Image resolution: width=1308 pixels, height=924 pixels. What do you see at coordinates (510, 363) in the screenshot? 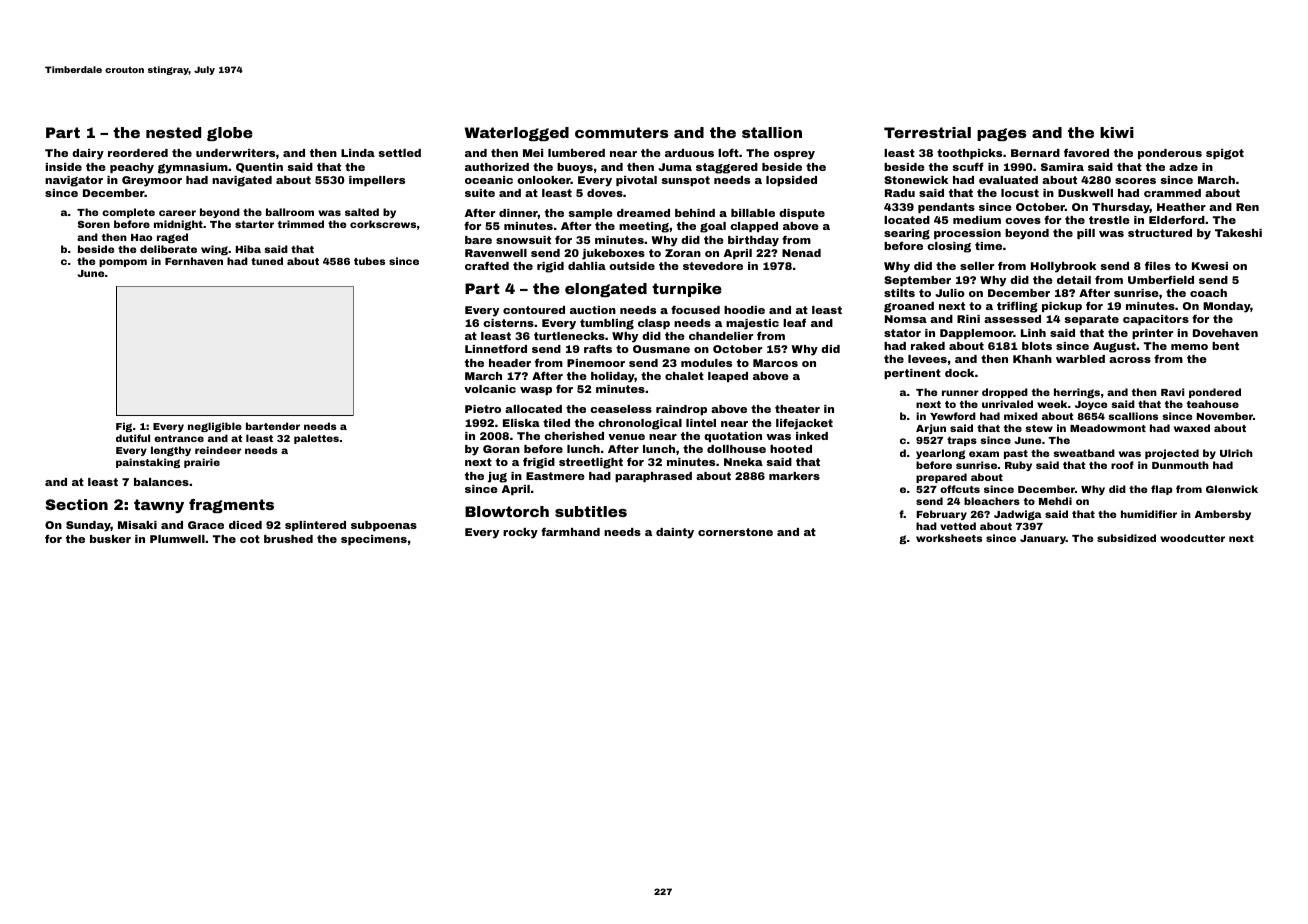
I see `header` at bounding box center [510, 363].
